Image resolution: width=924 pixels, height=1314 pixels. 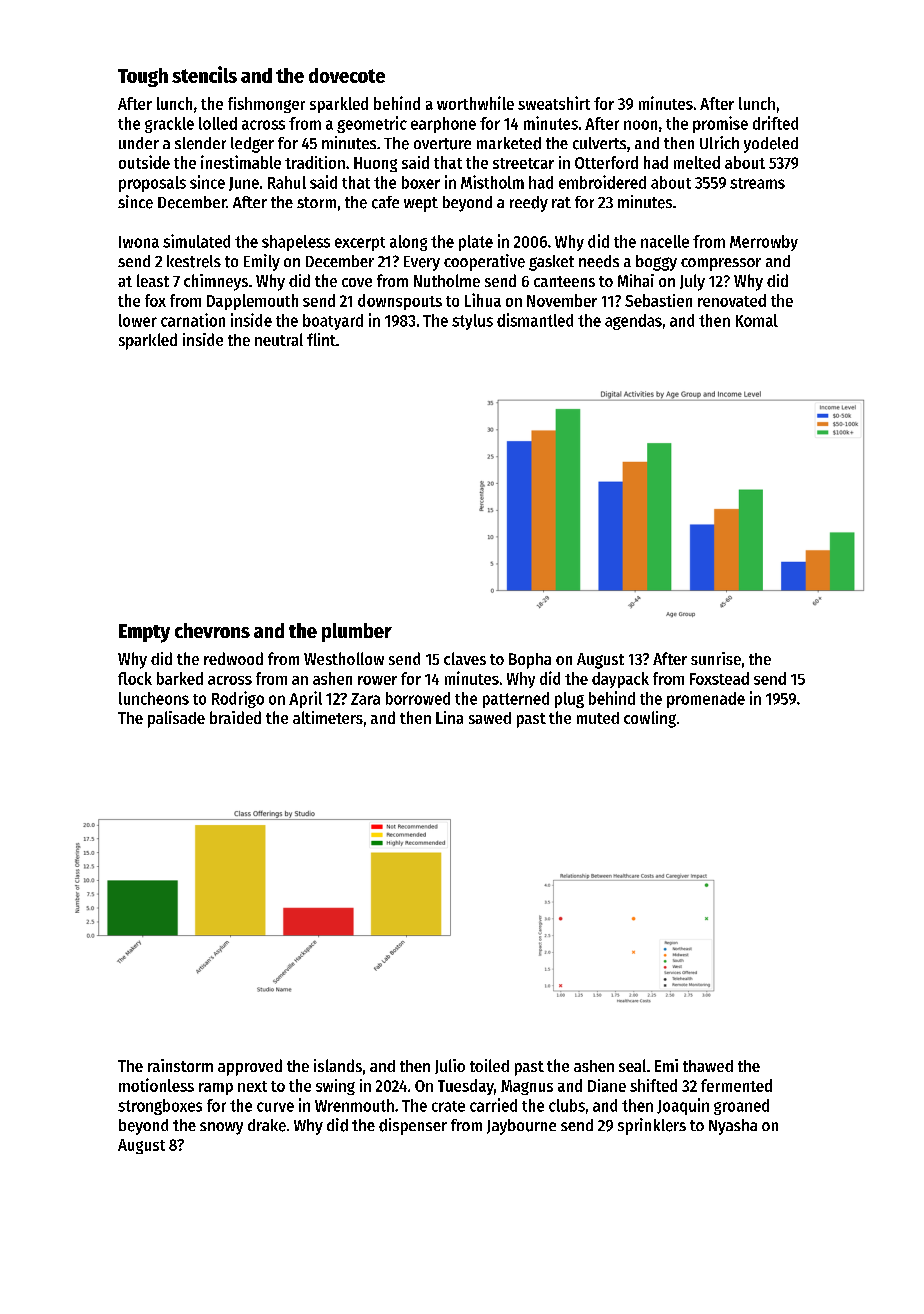 I want to click on stencils, so click(x=204, y=74).
